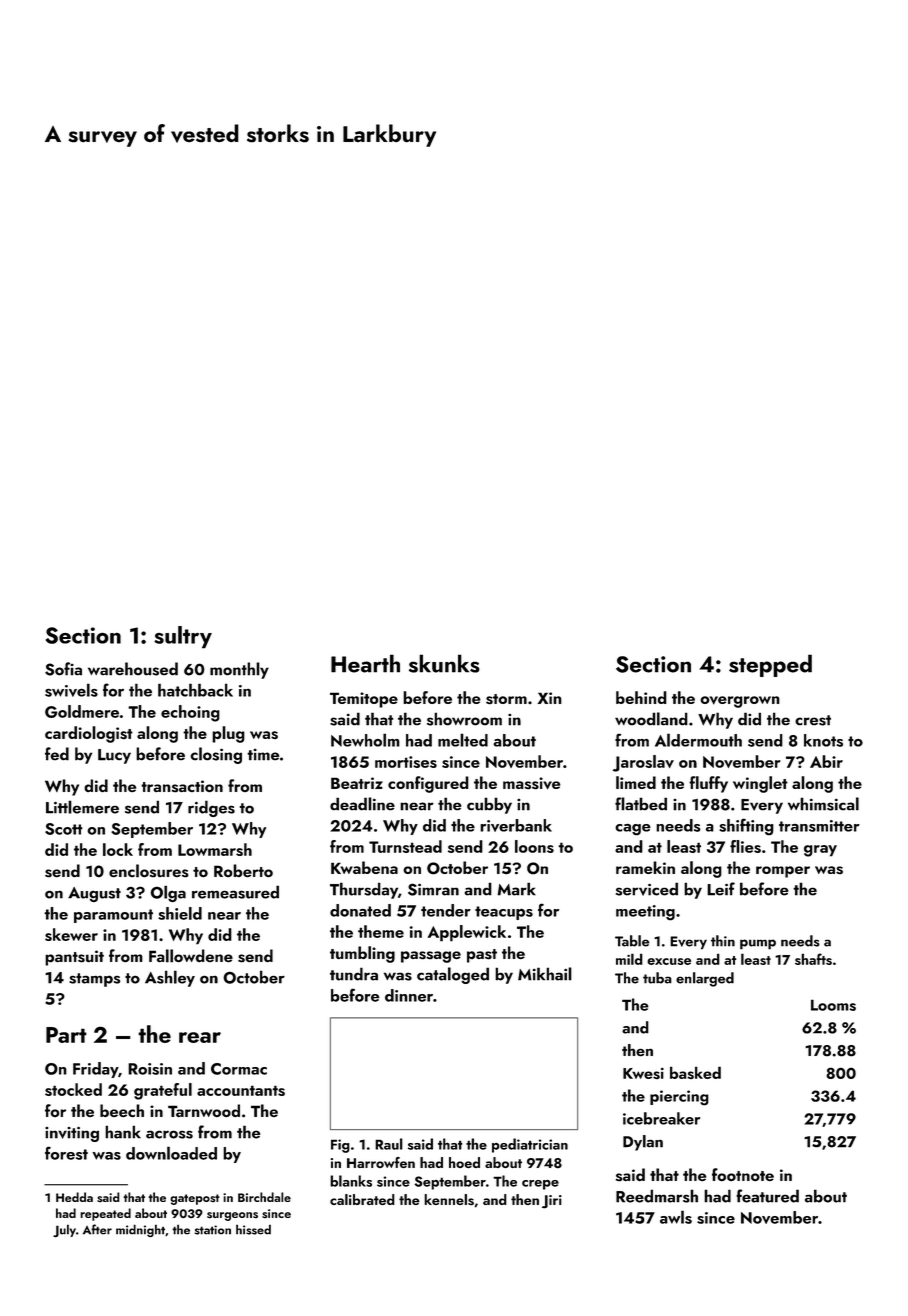 This page has width=908, height=1316. I want to click on piercing, so click(679, 1097).
